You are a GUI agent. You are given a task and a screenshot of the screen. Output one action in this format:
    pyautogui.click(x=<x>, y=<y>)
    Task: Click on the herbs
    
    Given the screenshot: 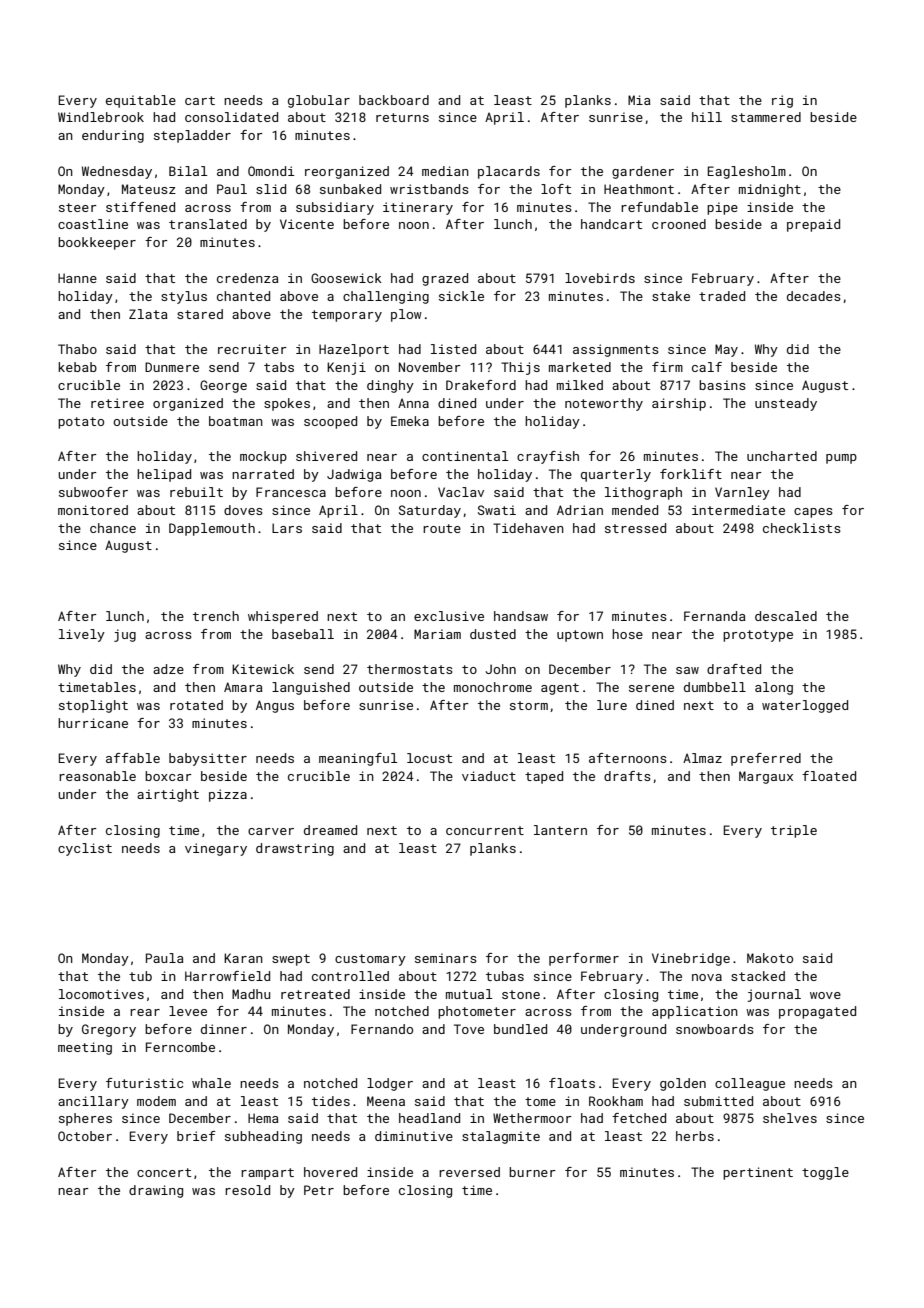 What is the action you would take?
    pyautogui.click(x=695, y=1136)
